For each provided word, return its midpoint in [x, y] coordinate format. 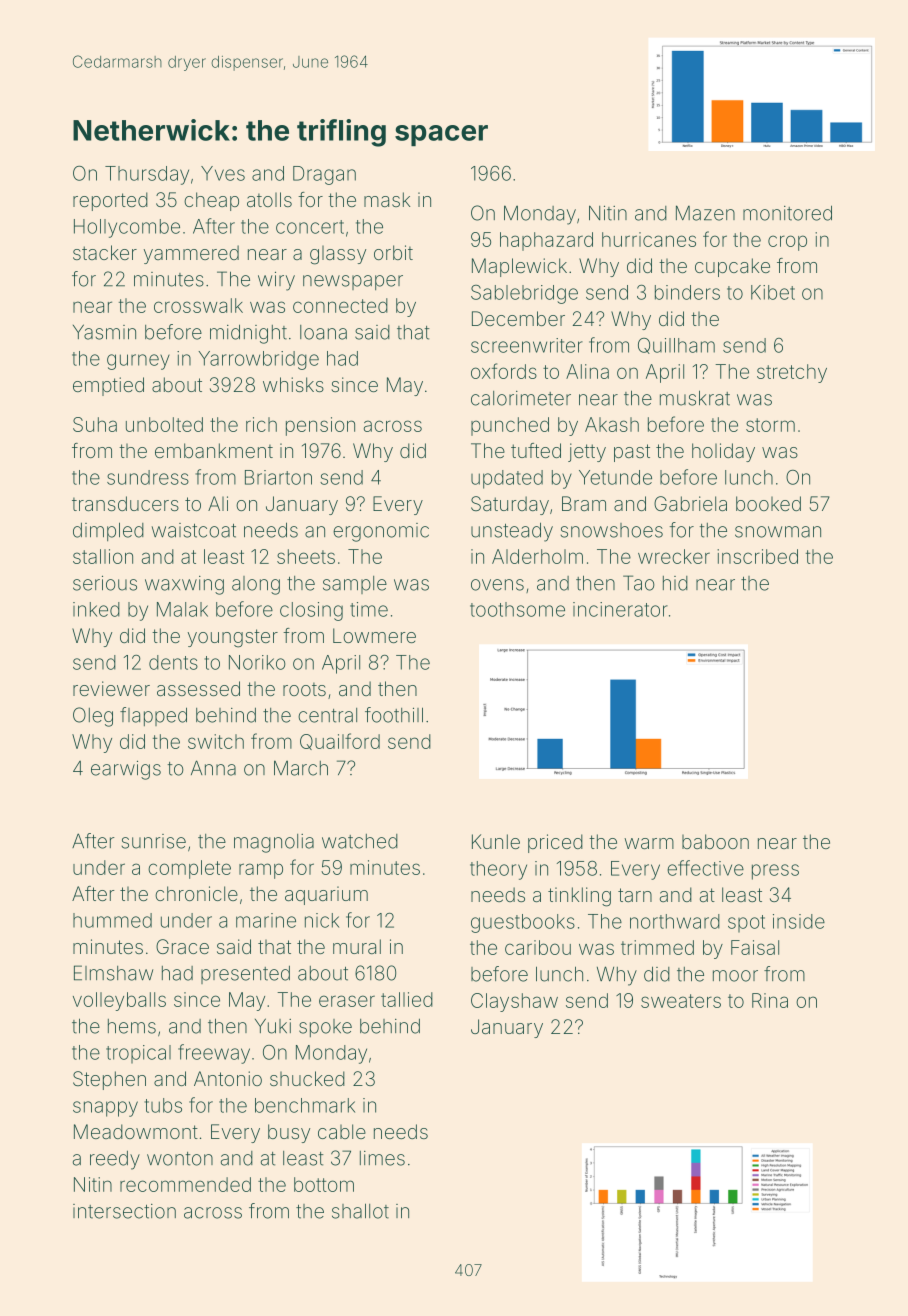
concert [310, 227]
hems [132, 1026]
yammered [191, 254]
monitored [787, 213]
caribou [538, 947]
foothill [394, 715]
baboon [715, 841]
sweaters [681, 1001]
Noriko [257, 662]
